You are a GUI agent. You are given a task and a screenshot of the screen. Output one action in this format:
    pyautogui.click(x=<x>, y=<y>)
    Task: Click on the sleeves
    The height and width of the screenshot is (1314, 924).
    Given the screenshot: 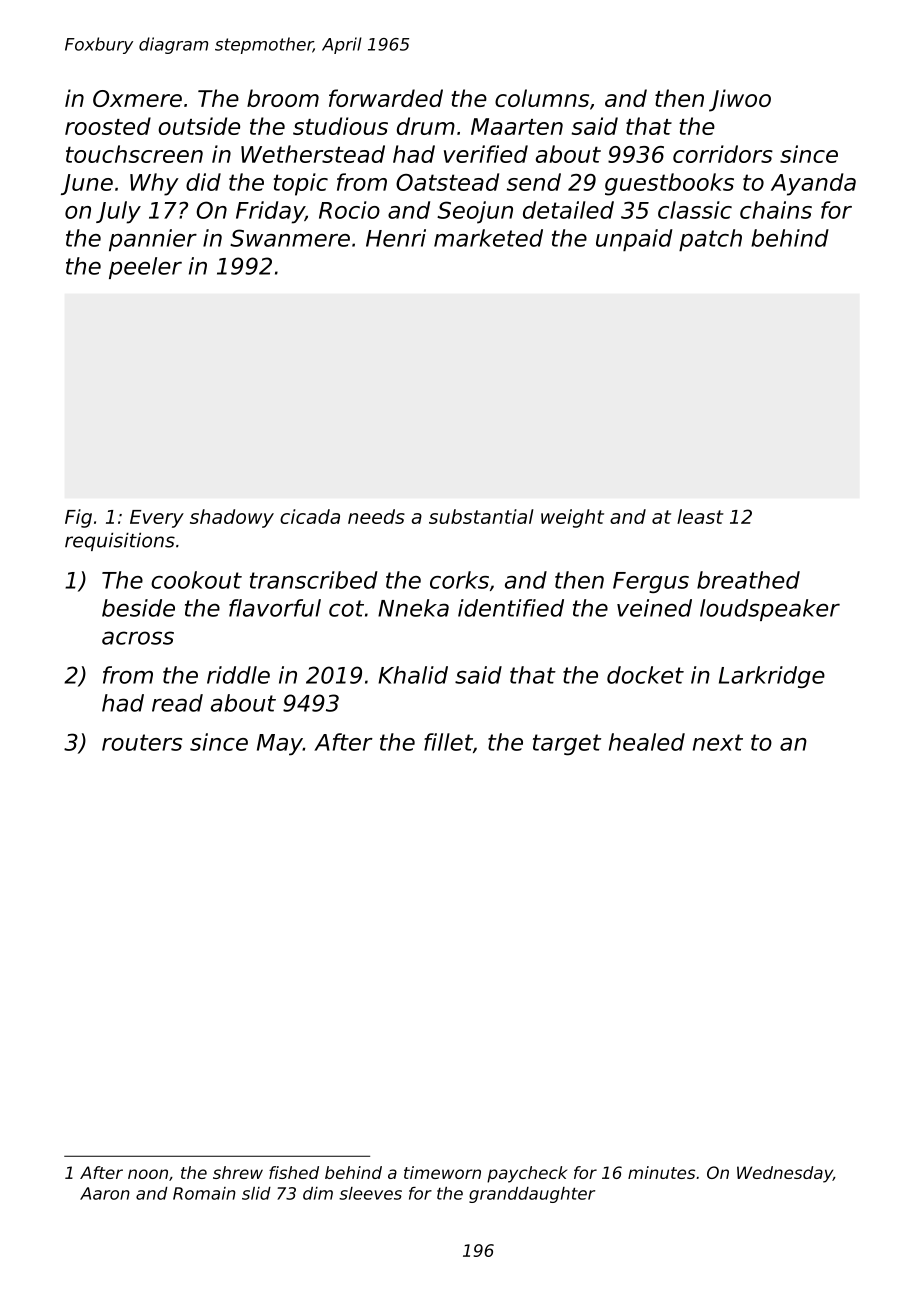 What is the action you would take?
    pyautogui.click(x=370, y=1193)
